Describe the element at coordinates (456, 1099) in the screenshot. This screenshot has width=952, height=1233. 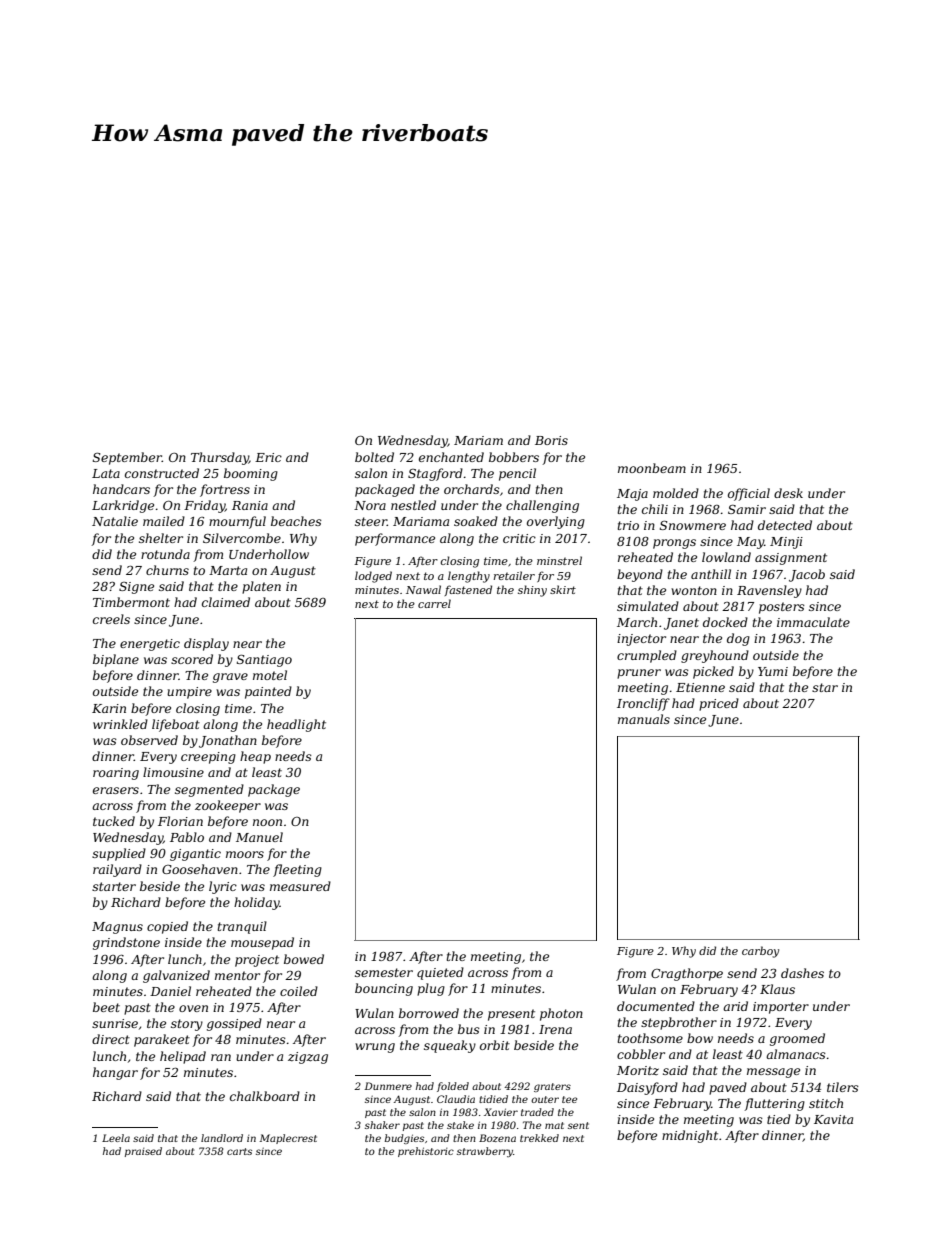
I see `Claudia` at that location.
